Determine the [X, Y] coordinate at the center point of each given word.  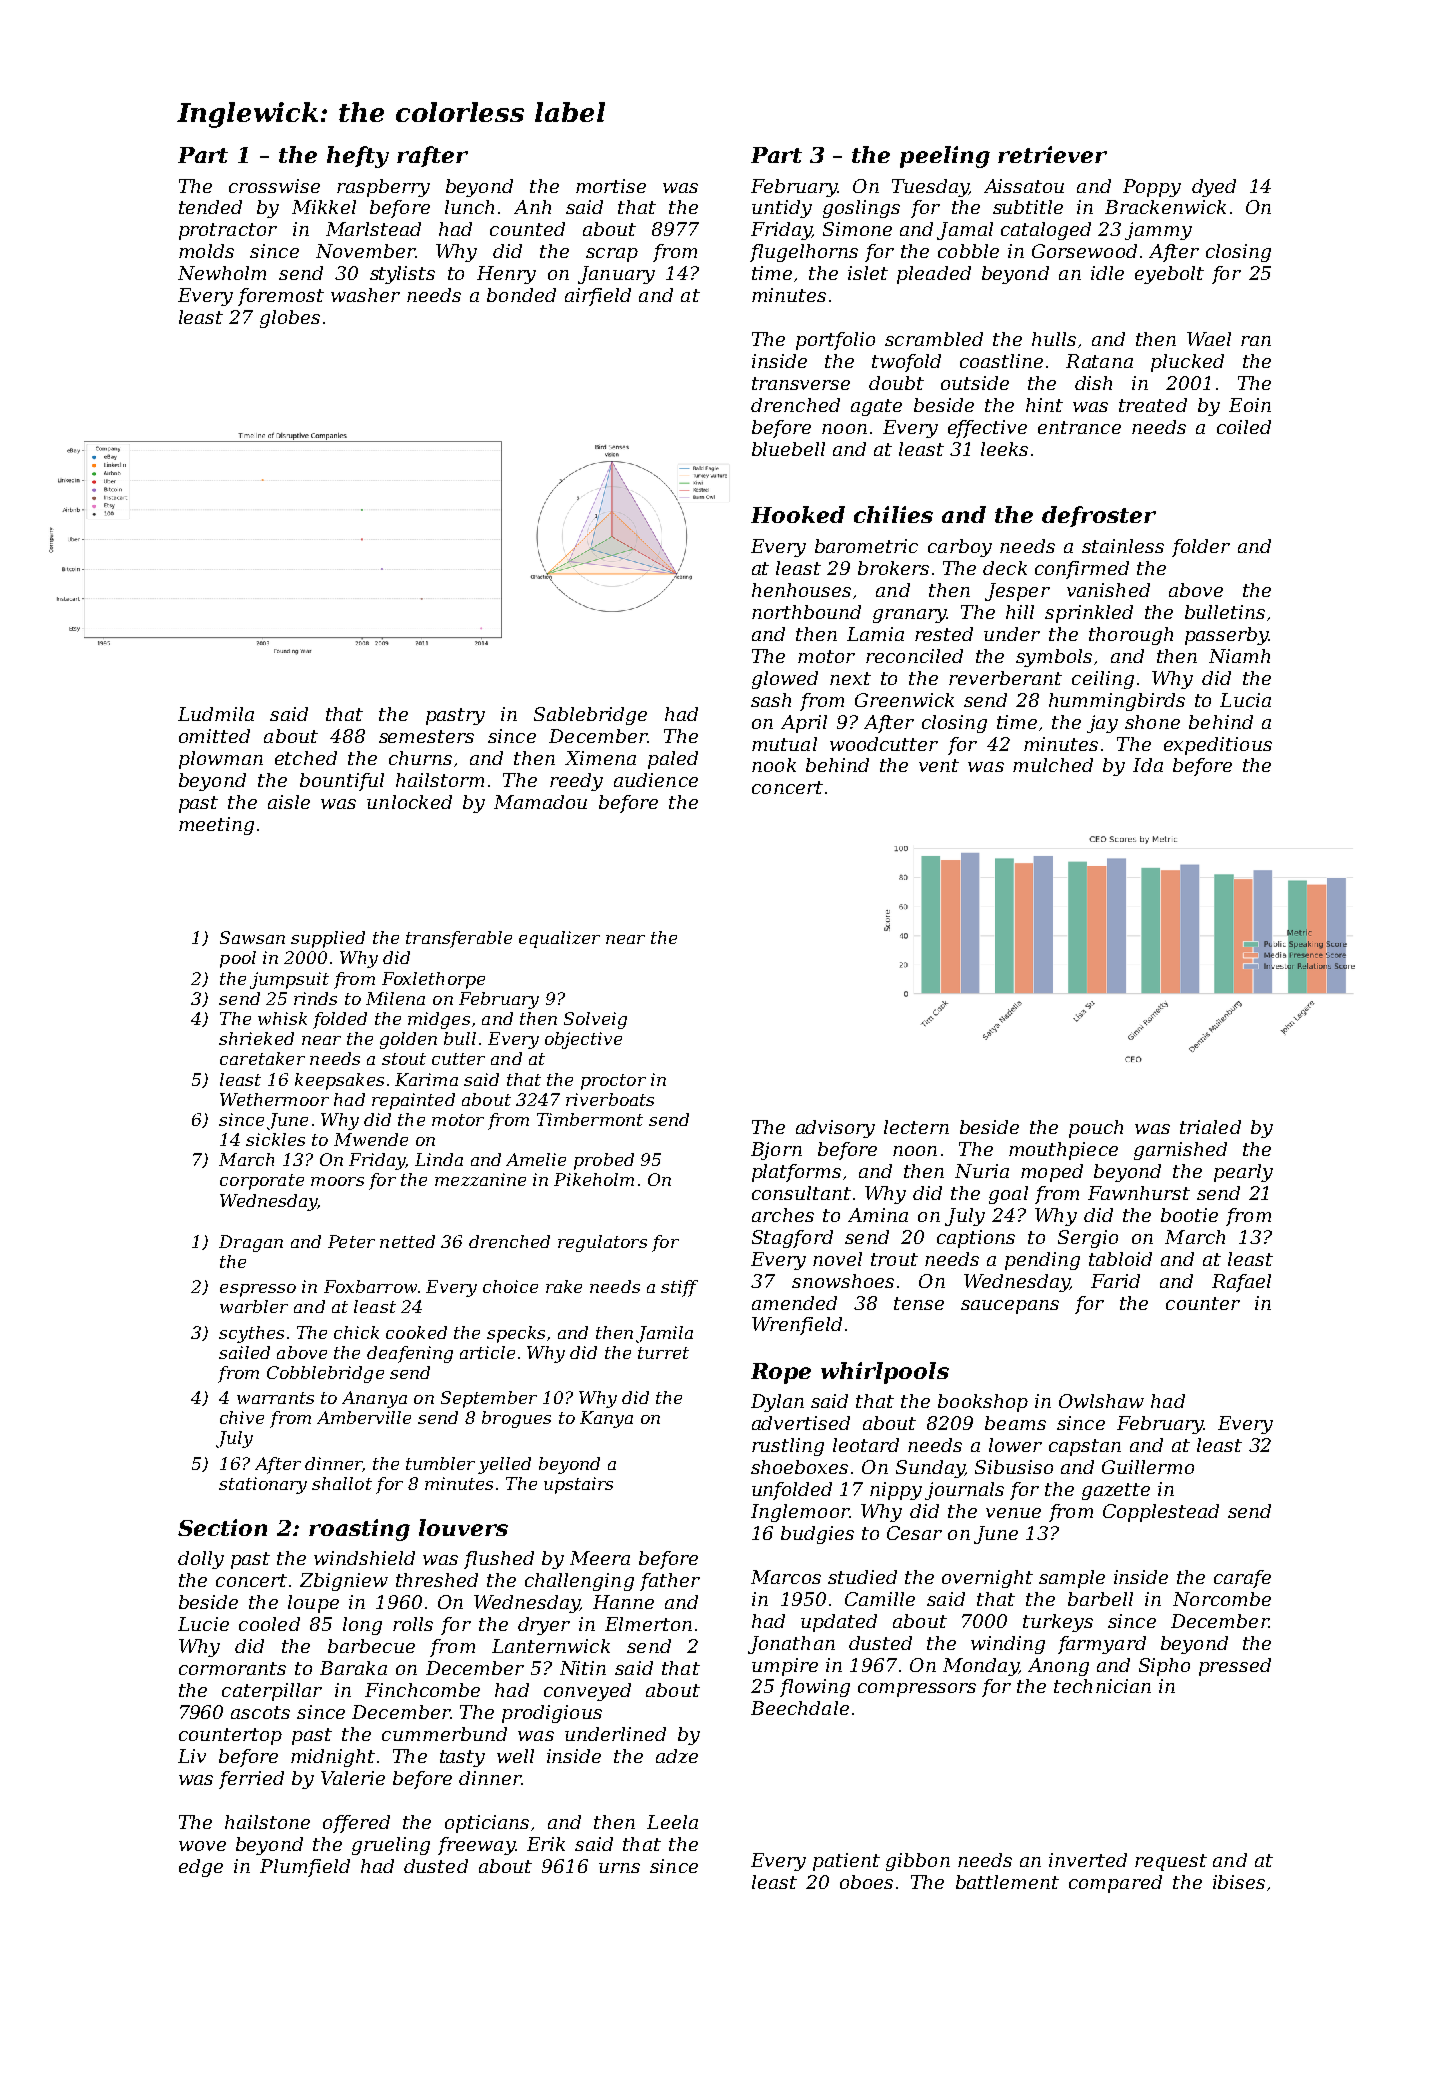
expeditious [1218, 746]
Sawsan [252, 937]
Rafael [1241, 1283]
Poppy [1152, 188]
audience [656, 780]
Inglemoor [800, 1513]
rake [564, 1286]
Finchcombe [422, 1690]
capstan [1085, 1447]
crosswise [274, 186]
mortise [611, 186]
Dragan [251, 1243]
